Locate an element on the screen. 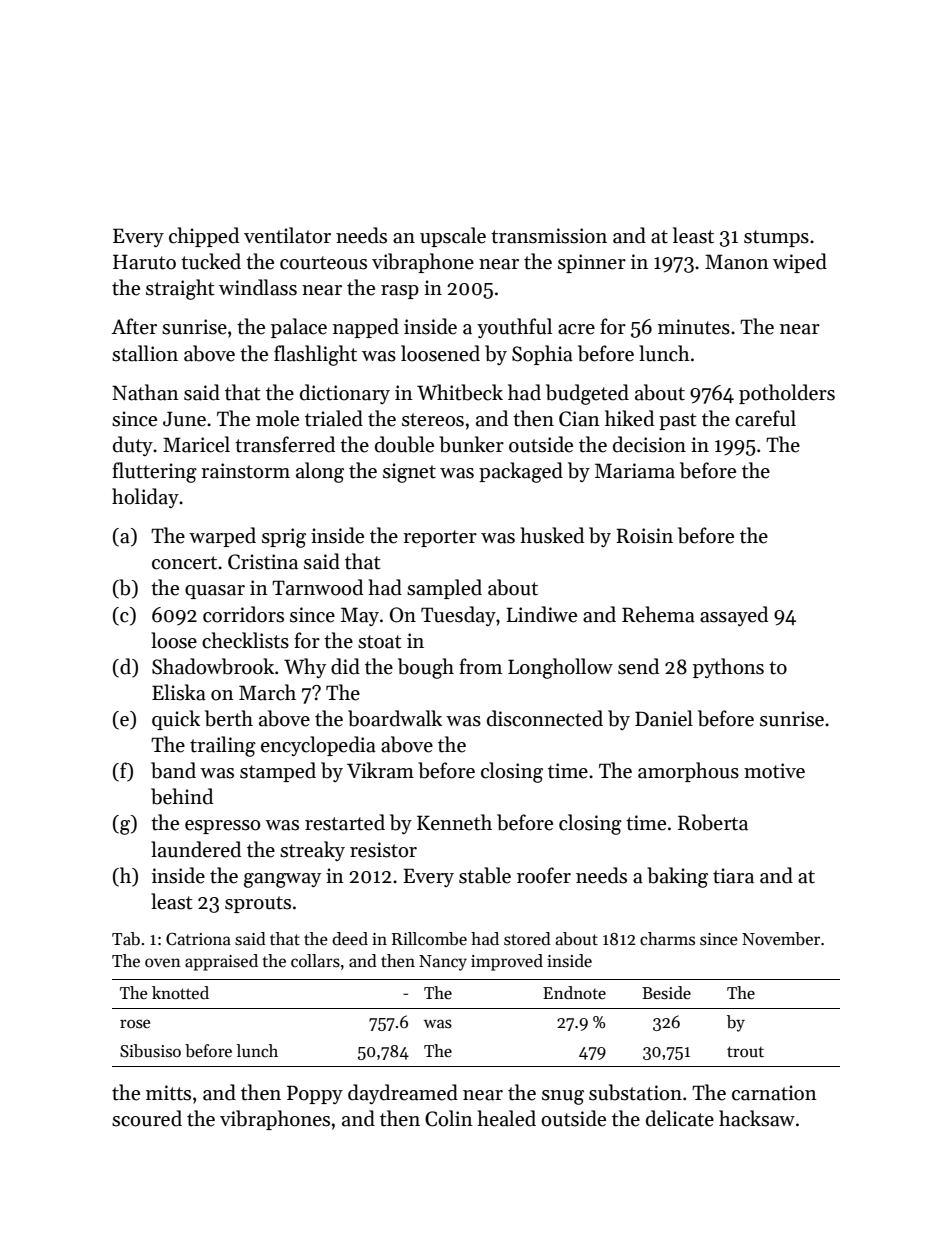 The width and height of the screenshot is (952, 1233). Roberta is located at coordinates (713, 822).
